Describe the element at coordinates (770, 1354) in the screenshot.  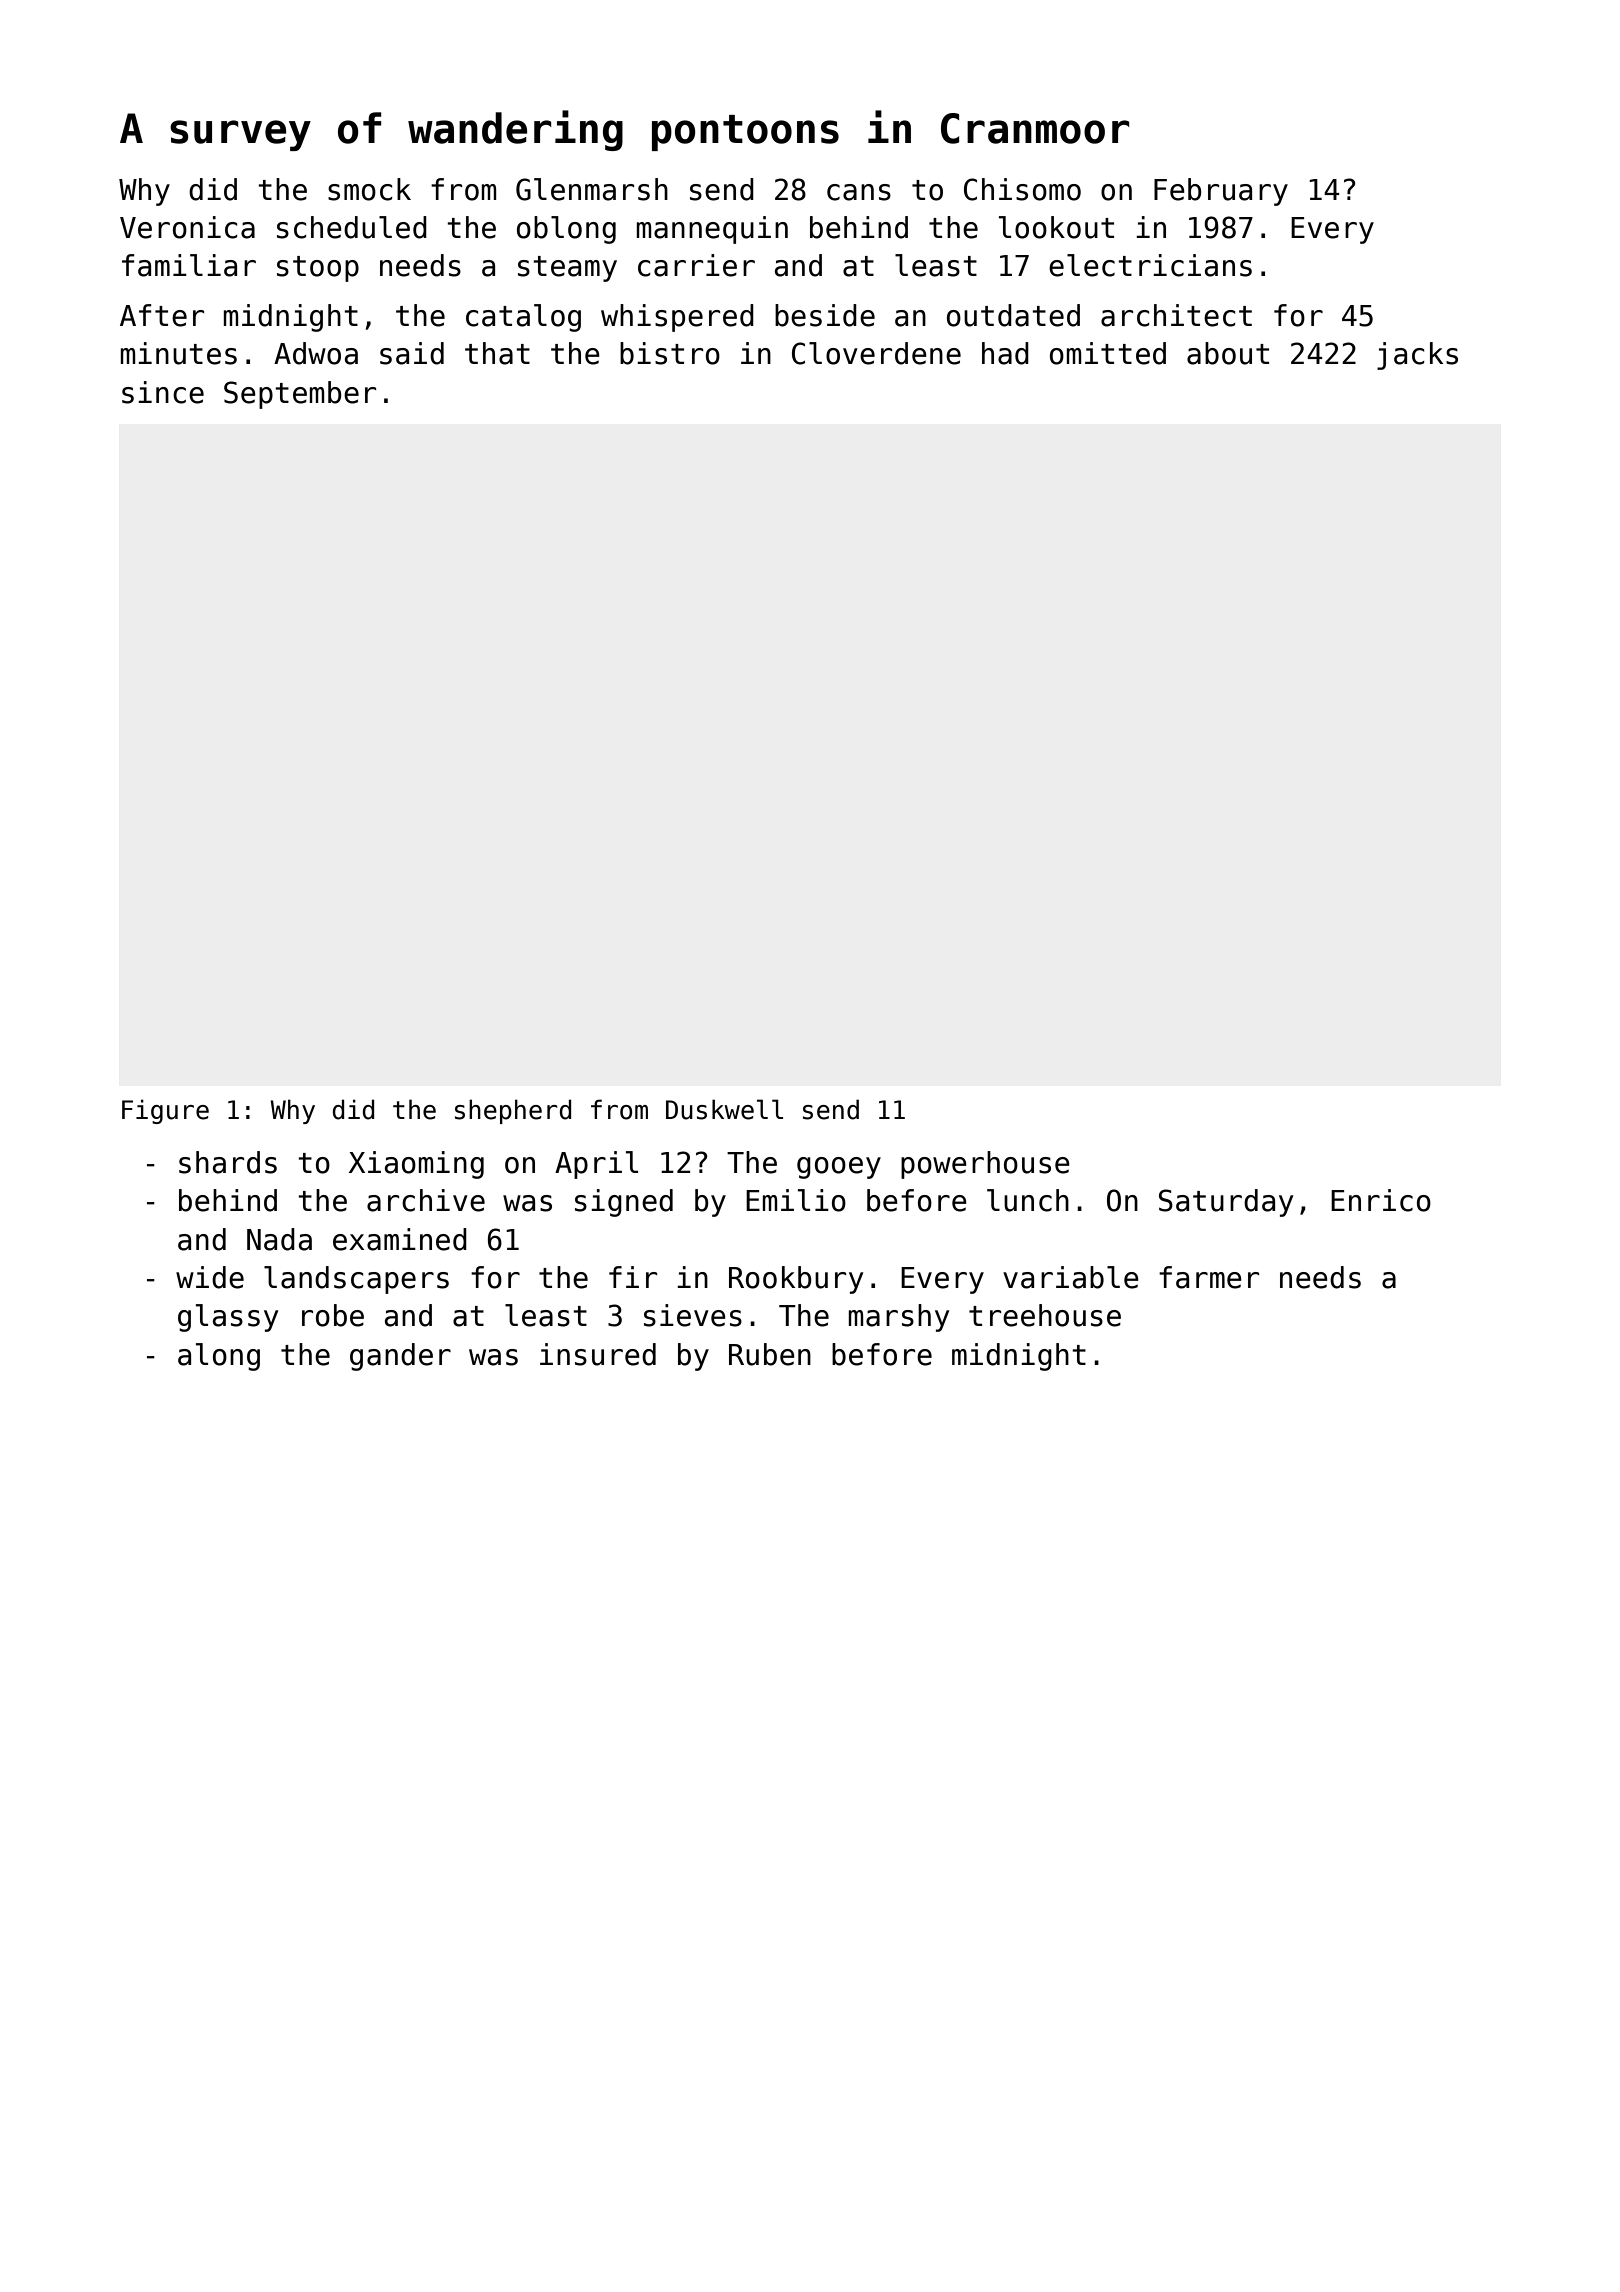
I see `Ruben` at that location.
